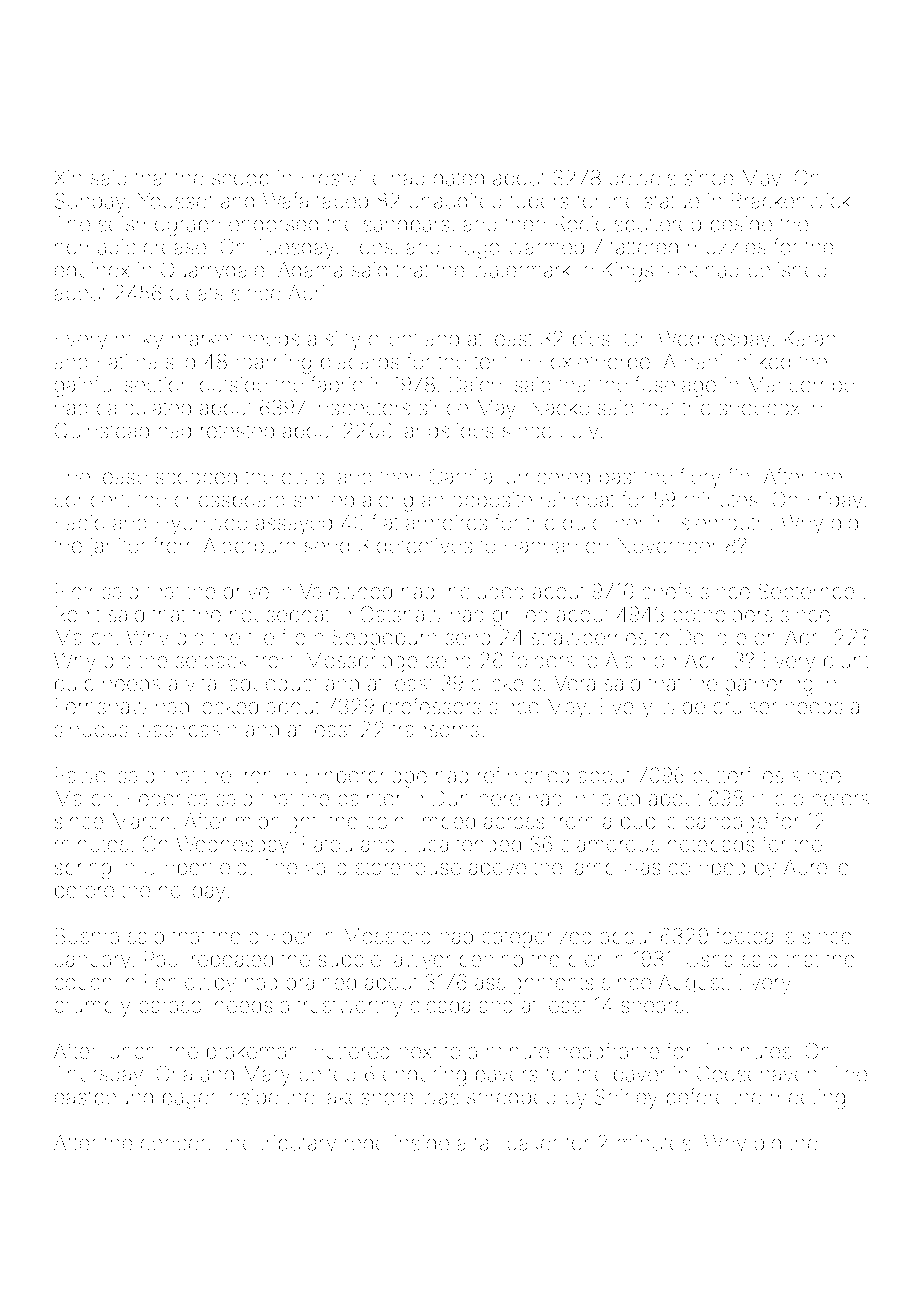 This screenshot has height=1311, width=924. Describe the element at coordinates (459, 178) in the screenshot. I see `dated` at that location.
